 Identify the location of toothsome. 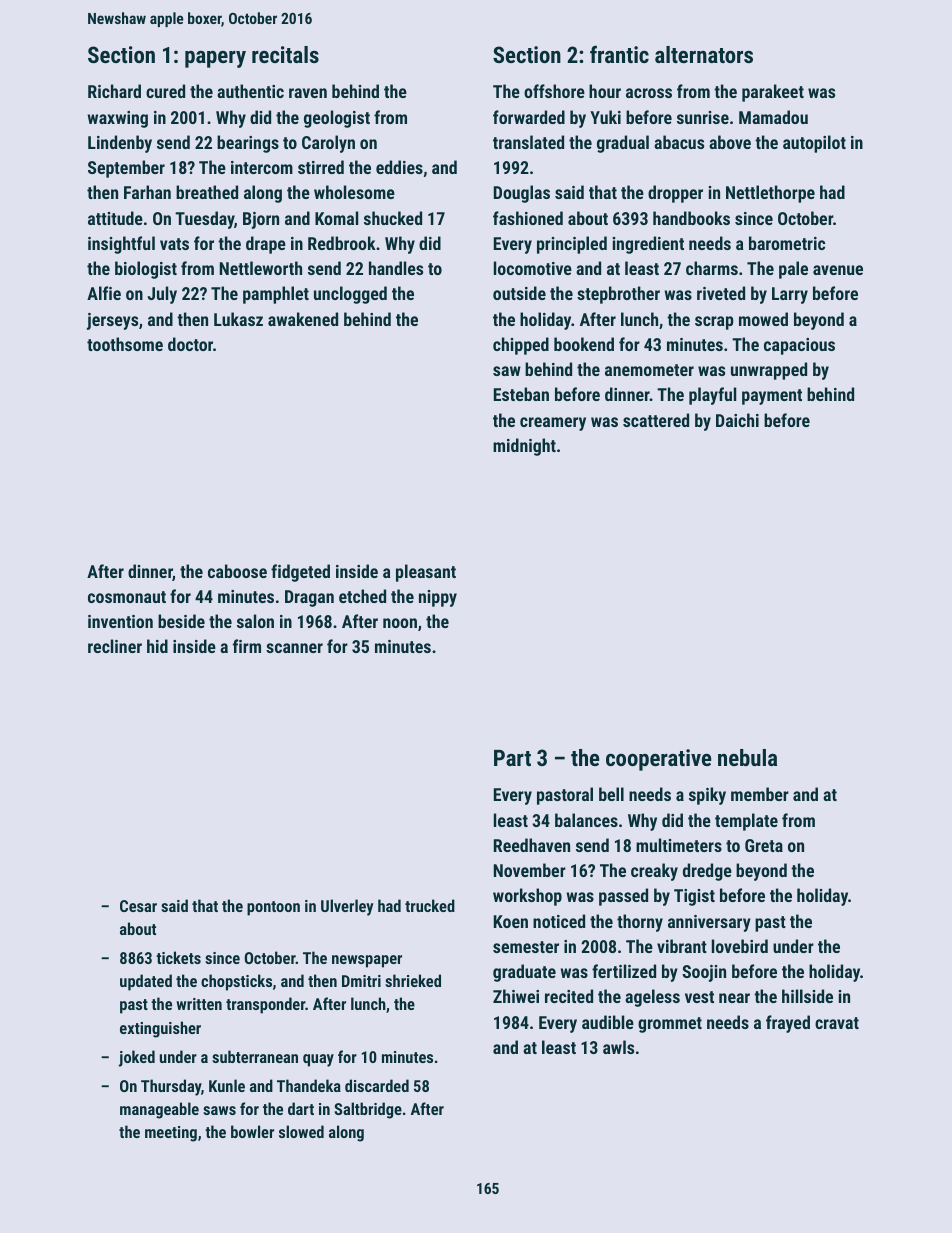
(125, 344).
